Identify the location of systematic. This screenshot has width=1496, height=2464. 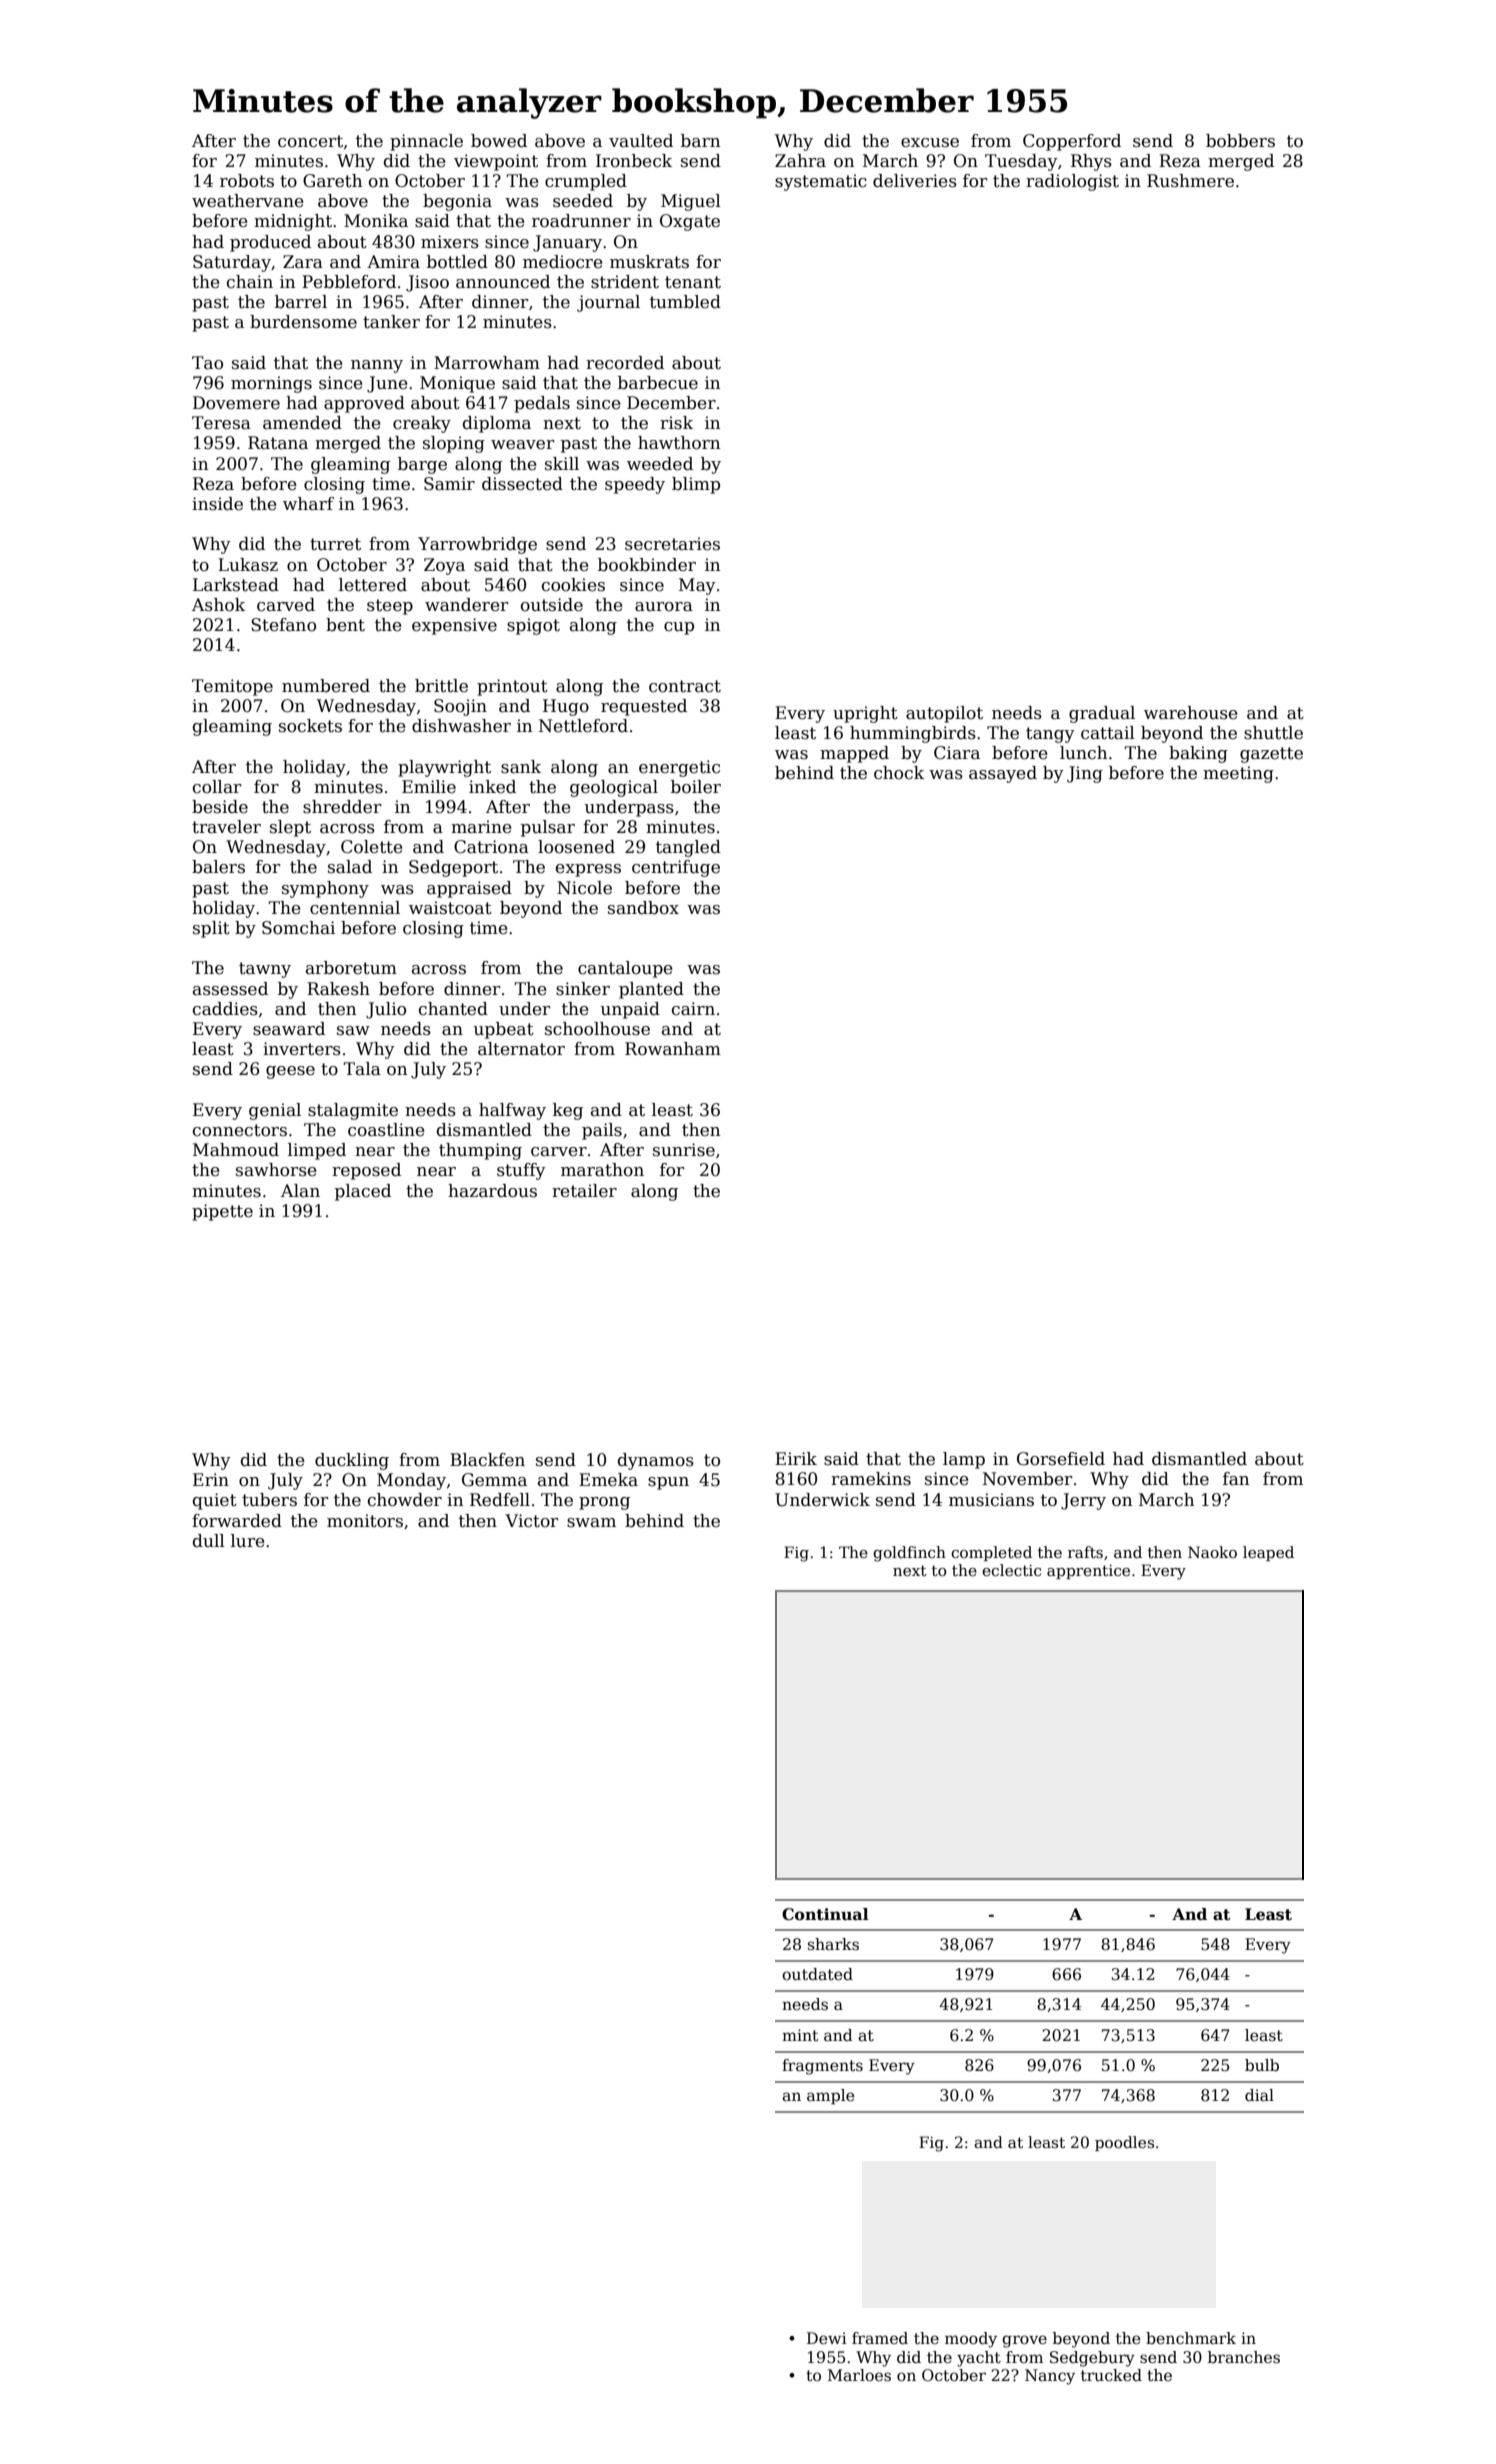
(821, 182).
